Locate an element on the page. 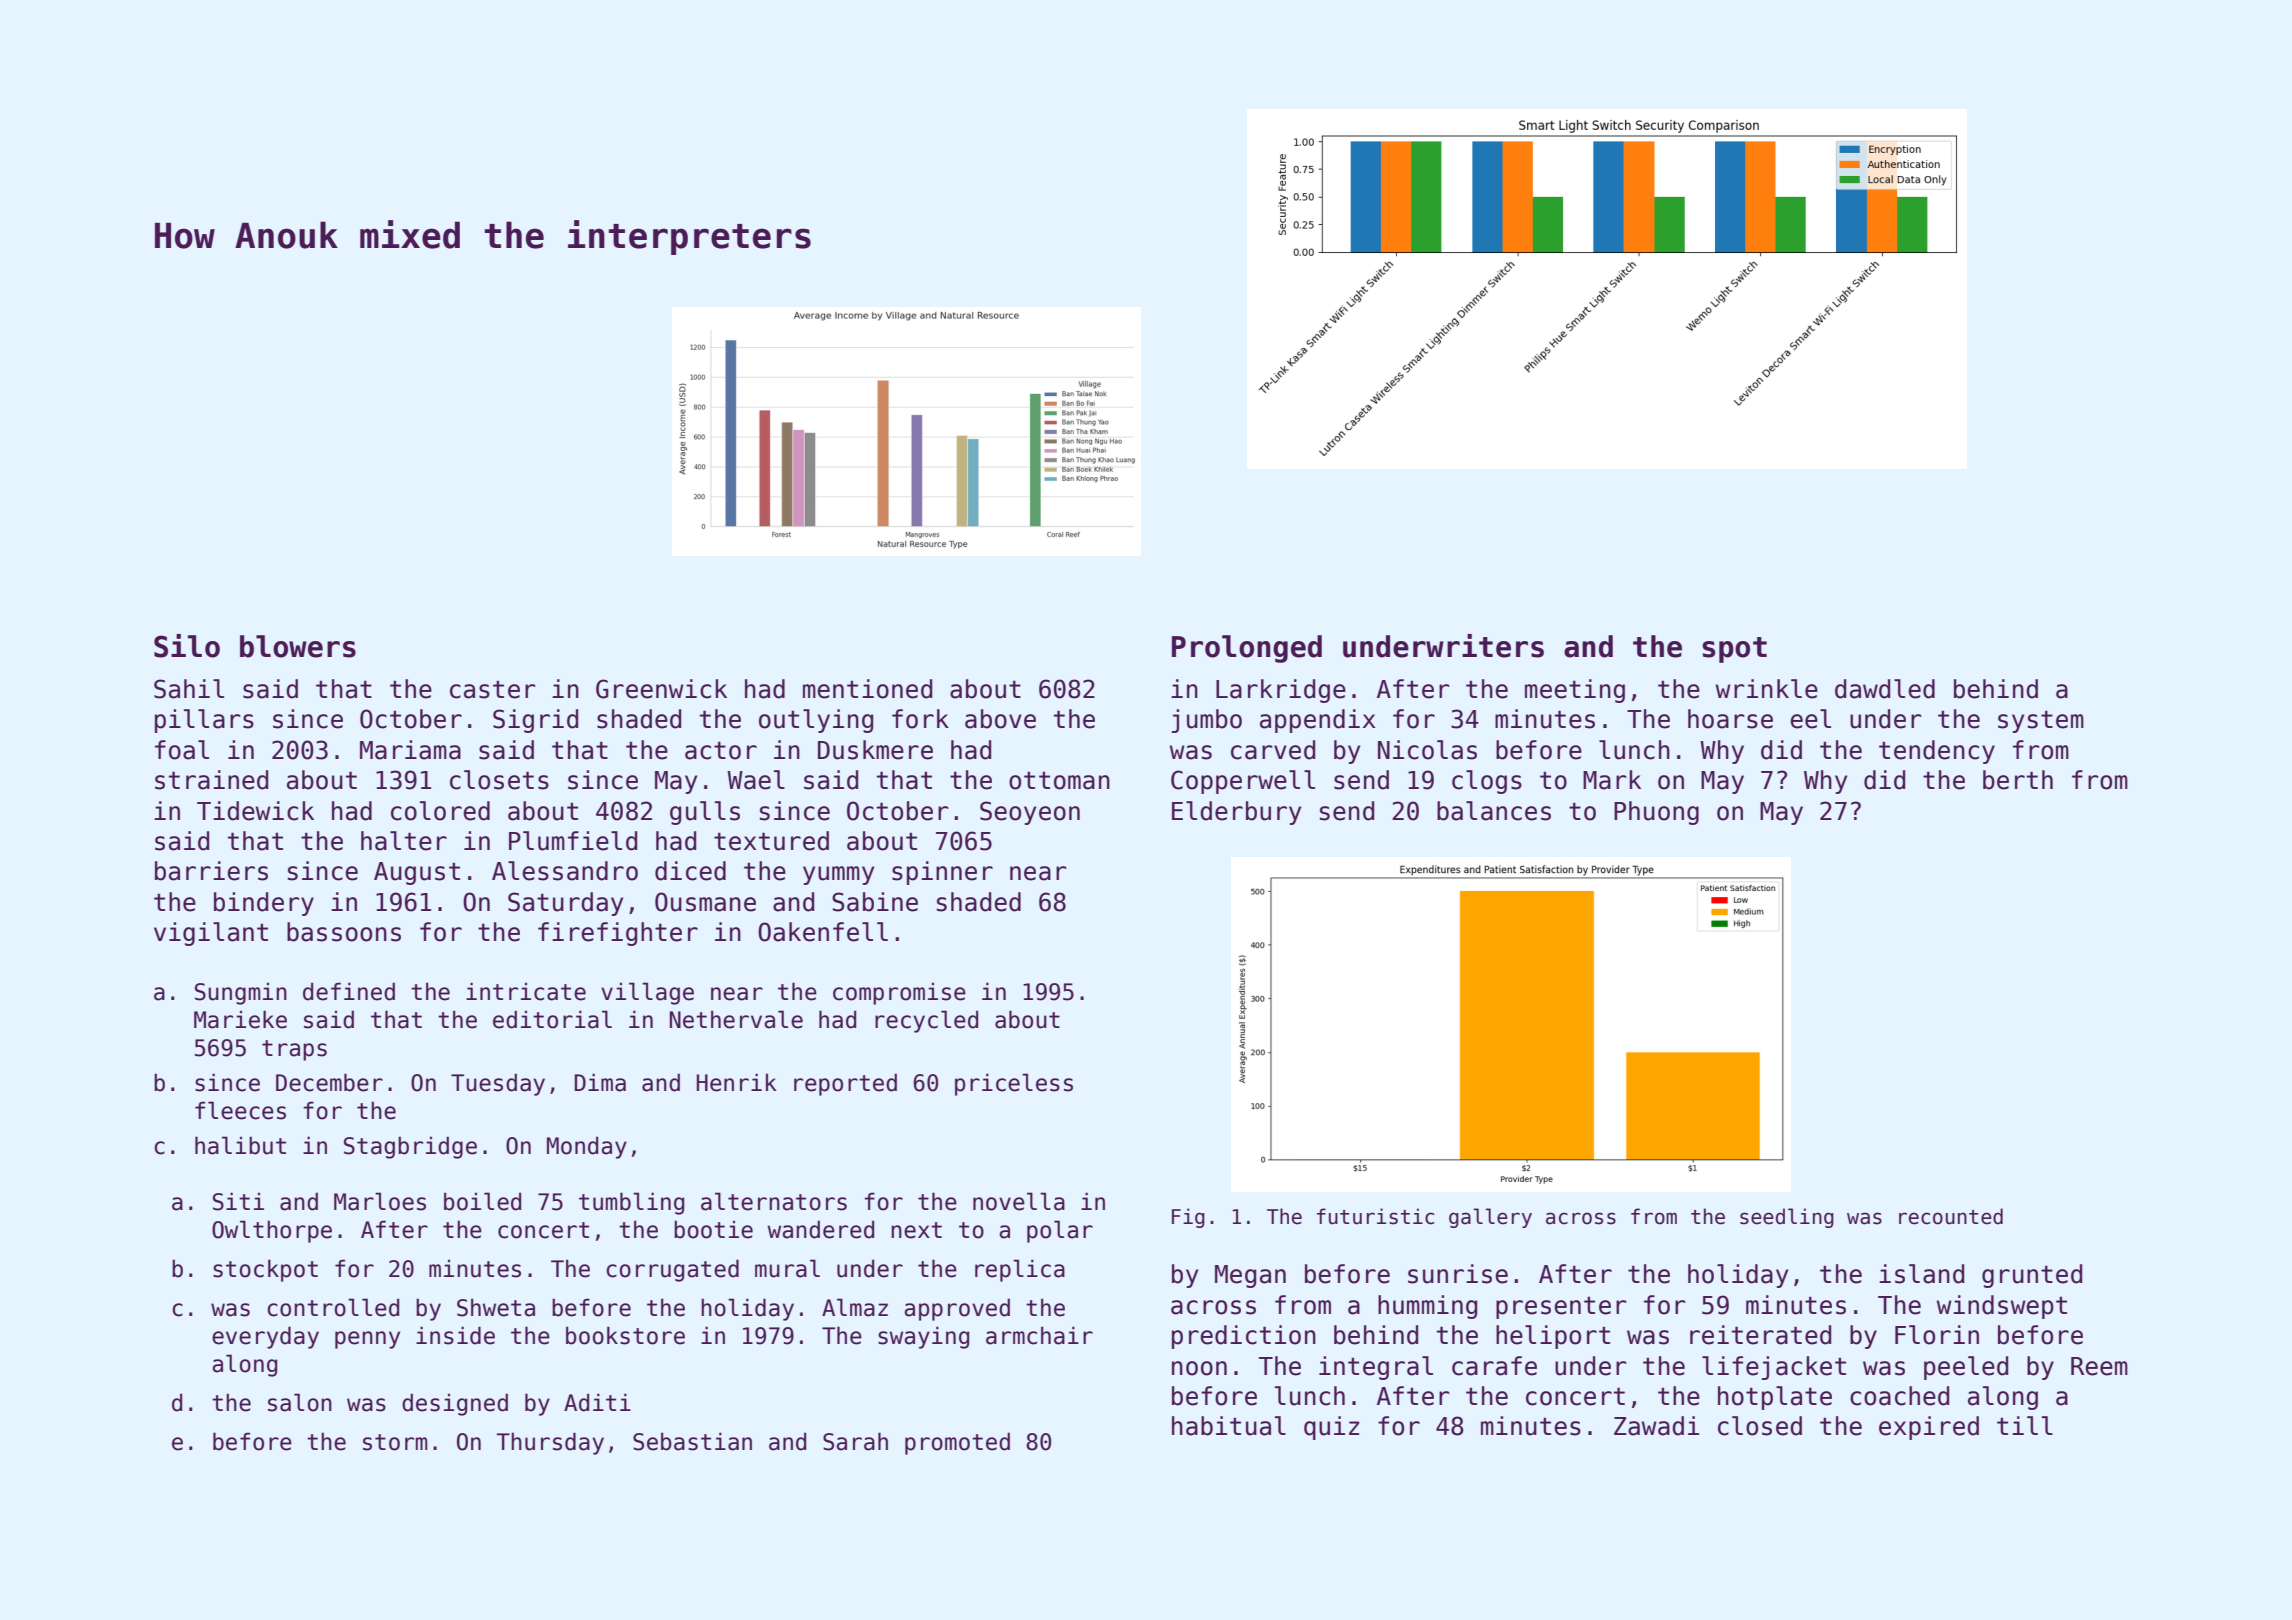  pillars is located at coordinates (204, 721).
